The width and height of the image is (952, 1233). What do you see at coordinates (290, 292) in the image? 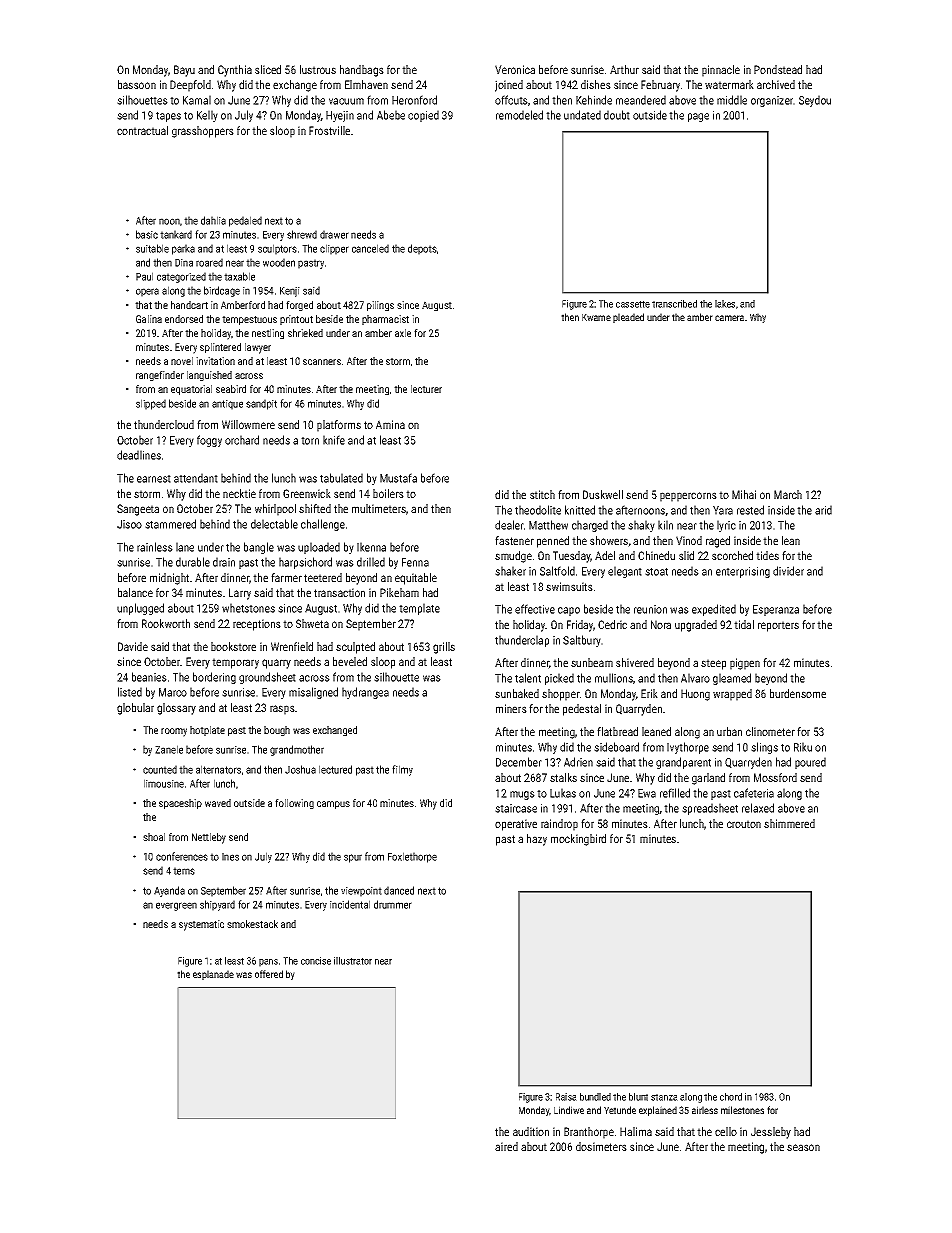
I see `Kenji` at bounding box center [290, 292].
